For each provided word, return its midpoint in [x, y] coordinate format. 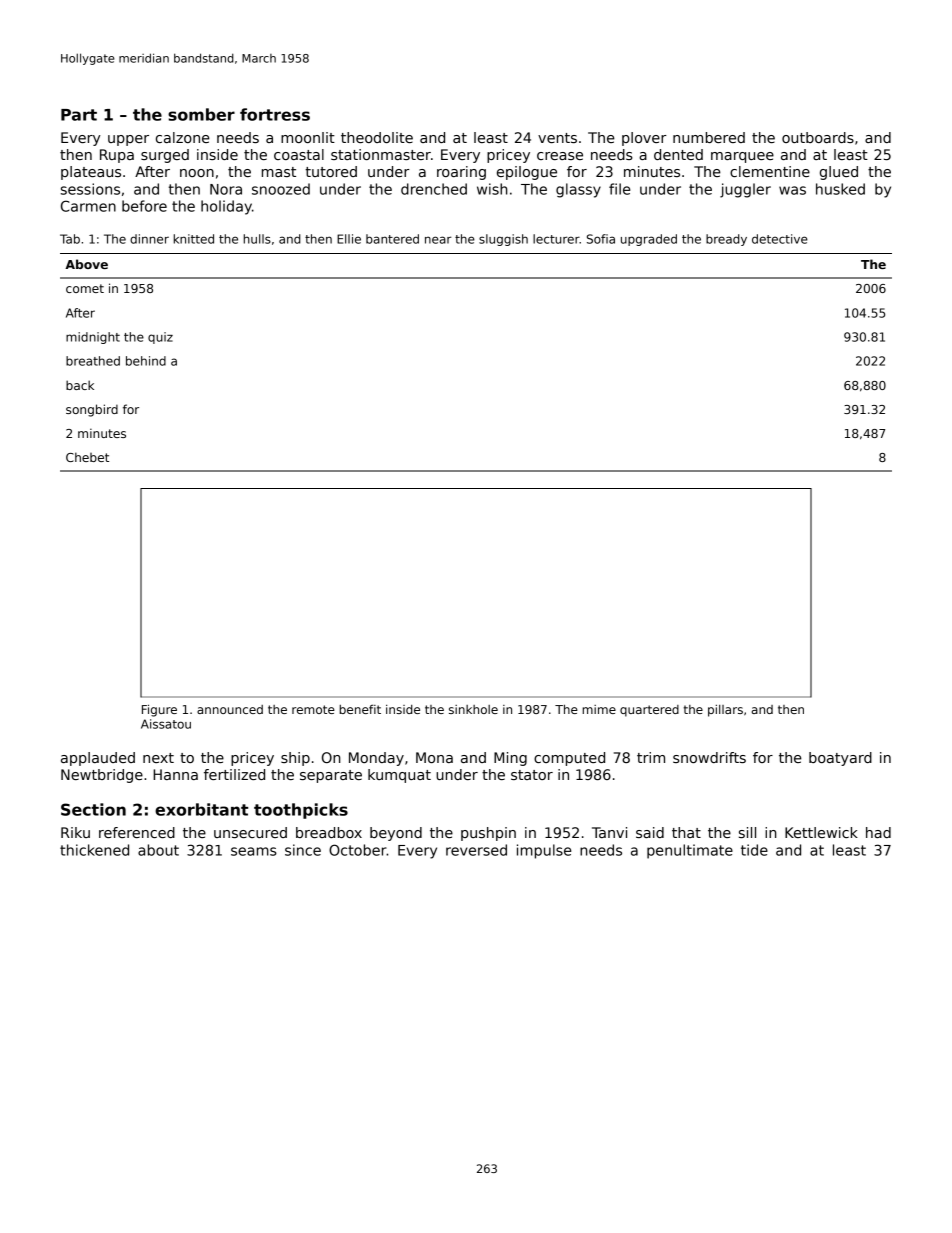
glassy [578, 190]
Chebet [87, 457]
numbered [709, 137]
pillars [725, 711]
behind [146, 361]
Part [79, 115]
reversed [476, 850]
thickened [94, 850]
